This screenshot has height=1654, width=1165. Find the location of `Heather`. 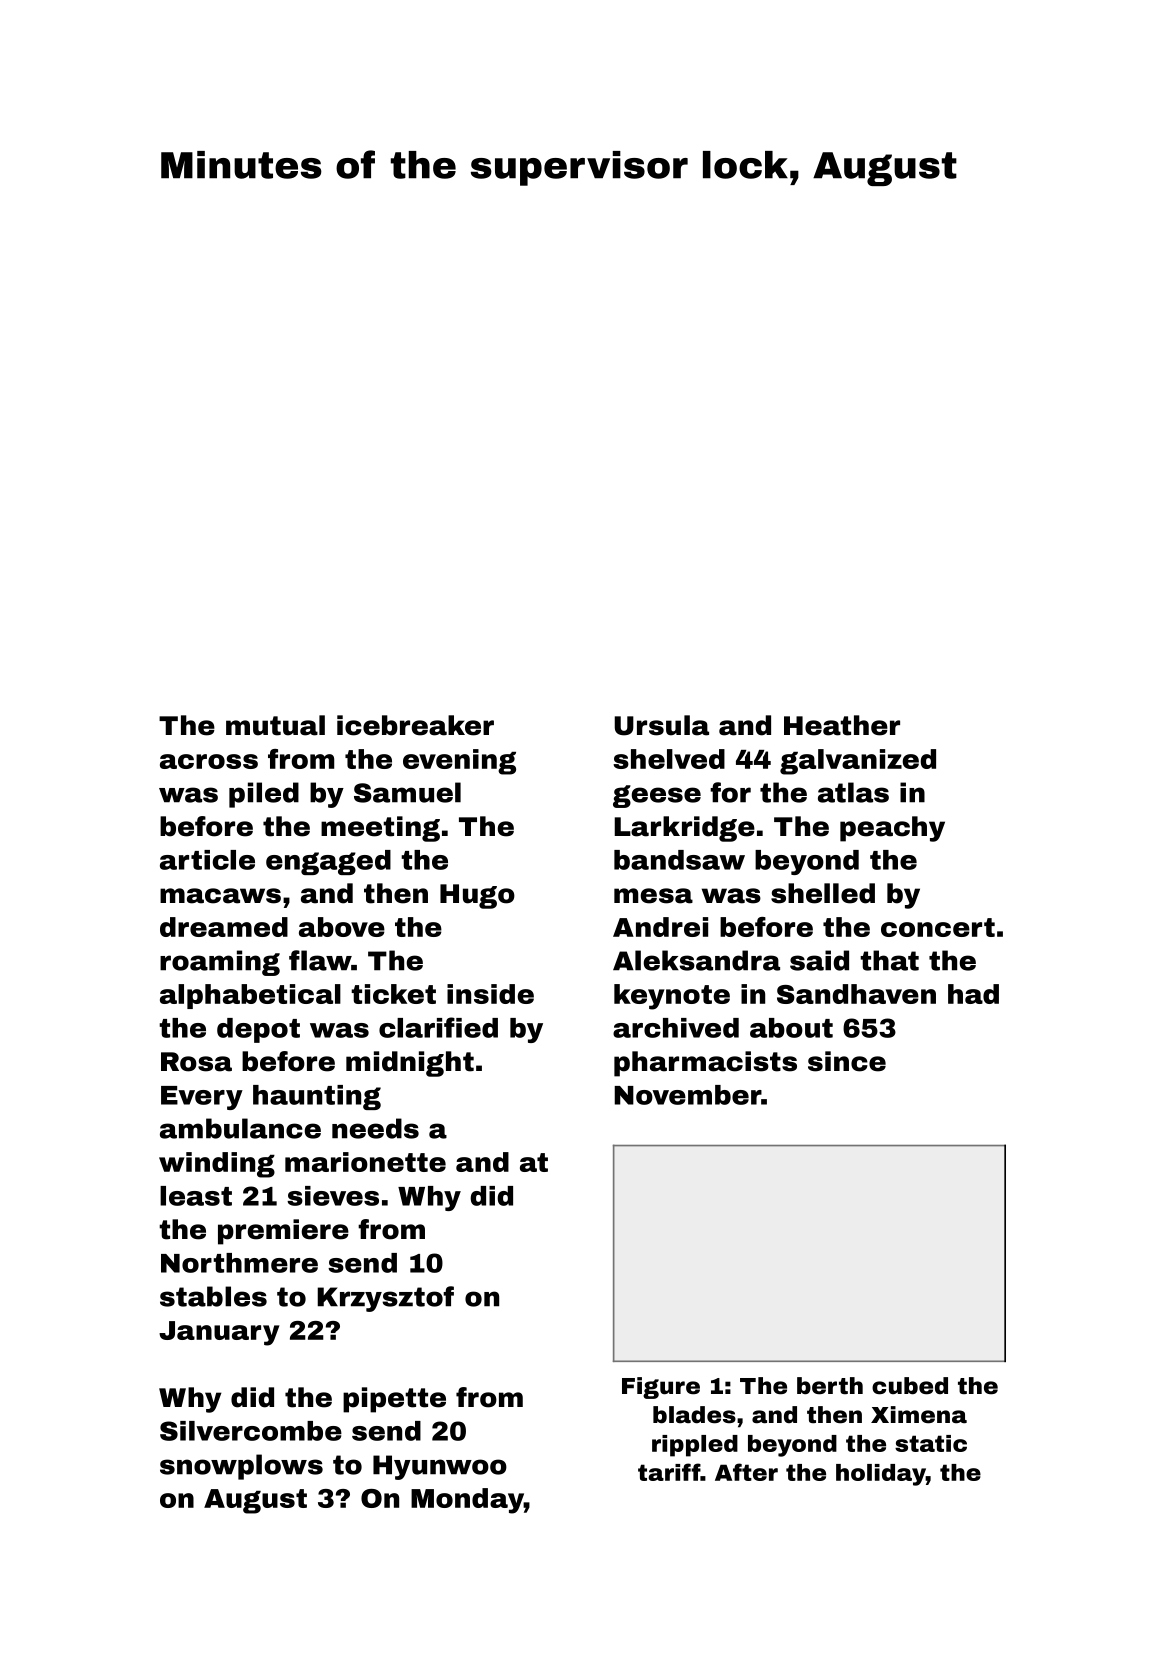

Heather is located at coordinates (842, 725).
